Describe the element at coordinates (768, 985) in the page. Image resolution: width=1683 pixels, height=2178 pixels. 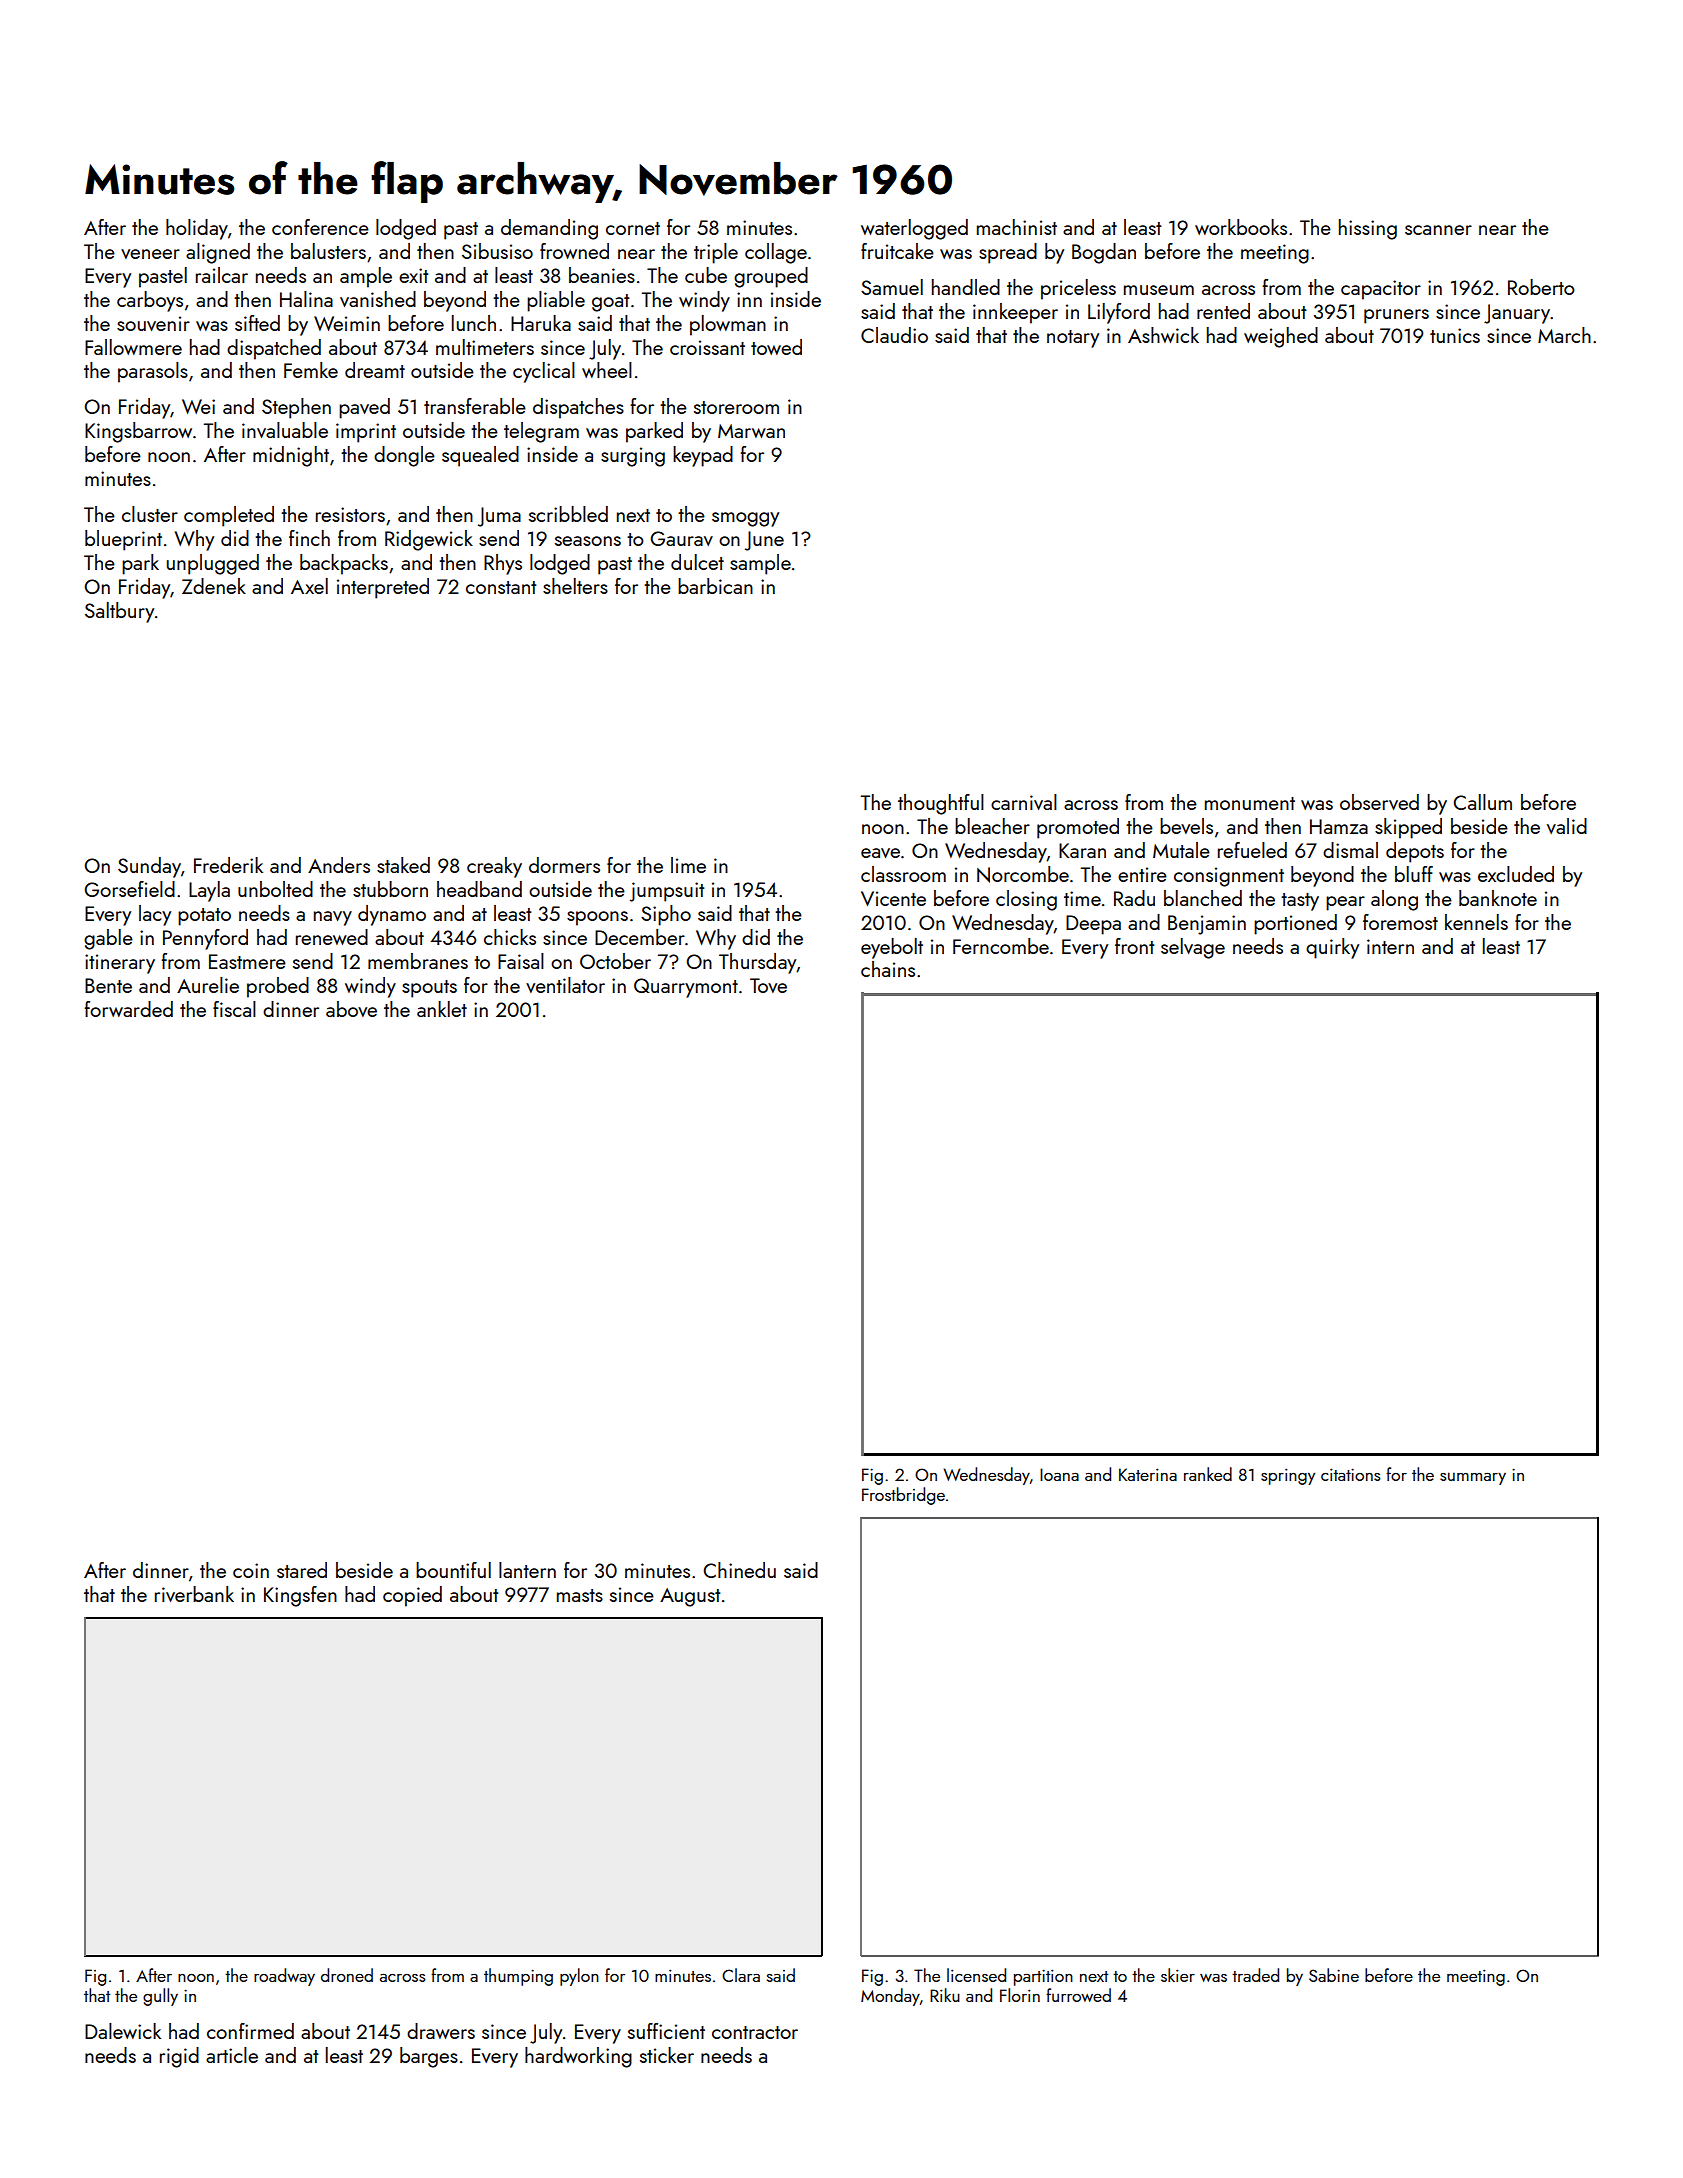
I see `Tove` at that location.
